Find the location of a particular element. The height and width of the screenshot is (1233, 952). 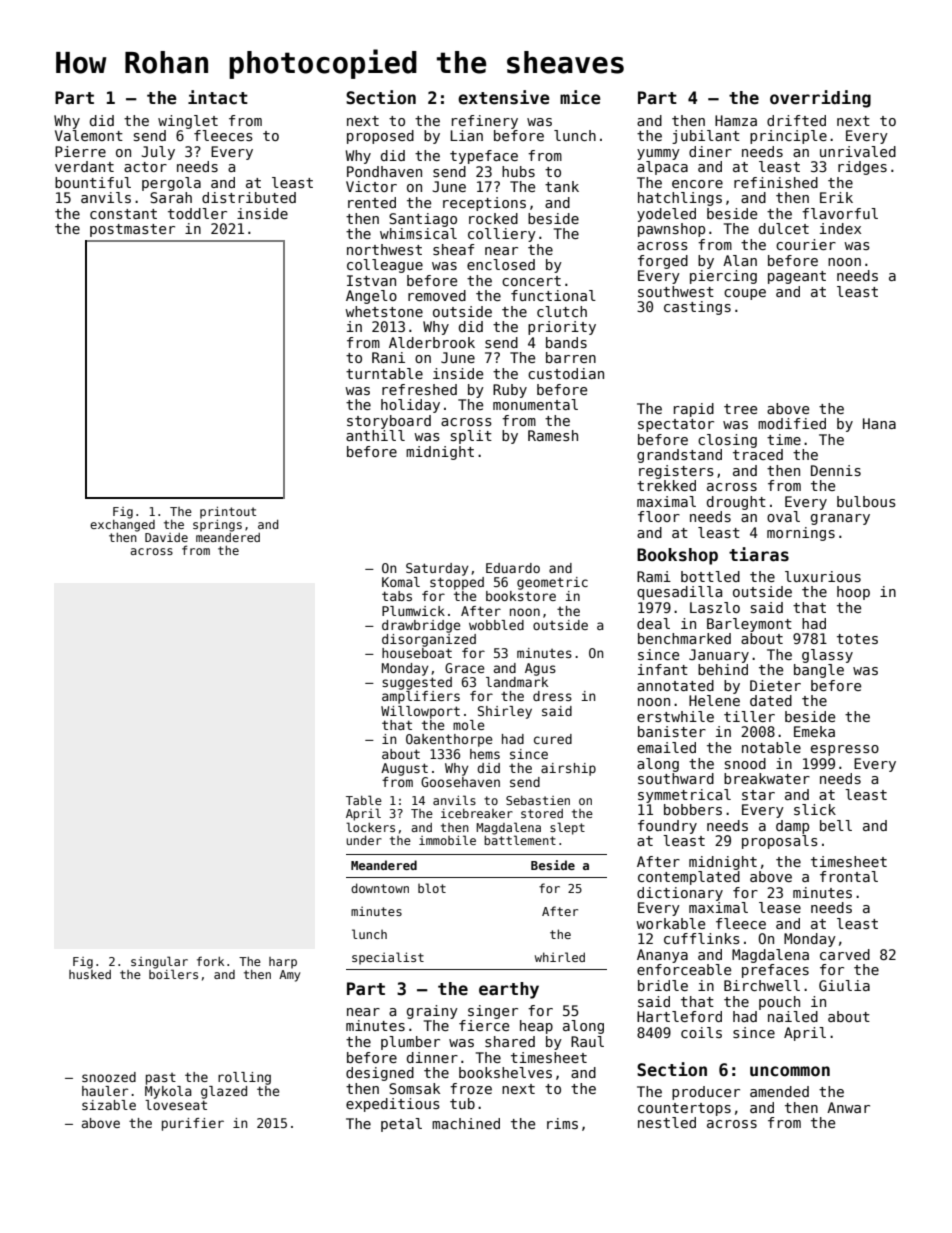

producer is located at coordinates (706, 1093).
